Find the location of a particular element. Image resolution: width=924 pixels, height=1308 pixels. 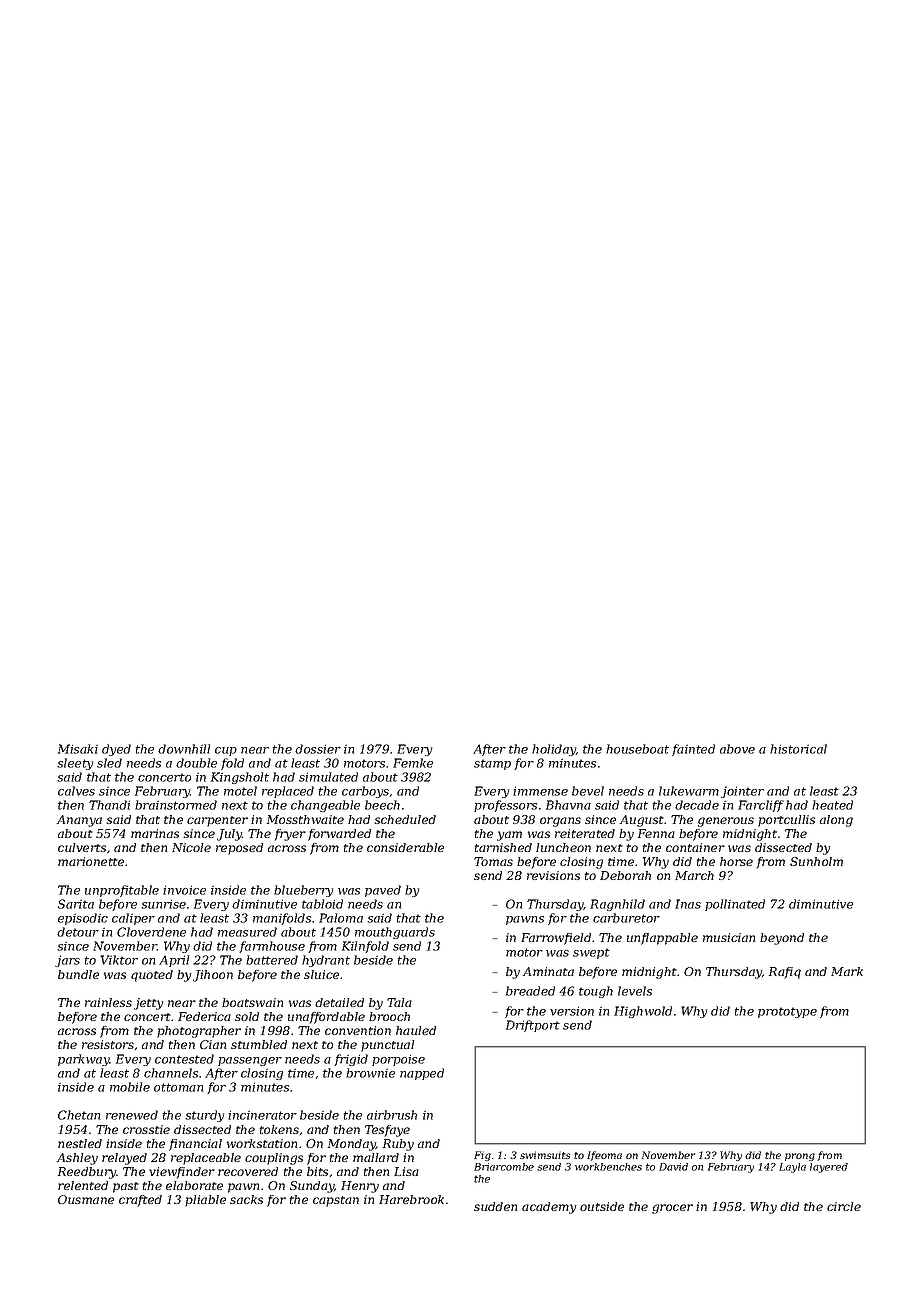

Mark is located at coordinates (847, 971).
